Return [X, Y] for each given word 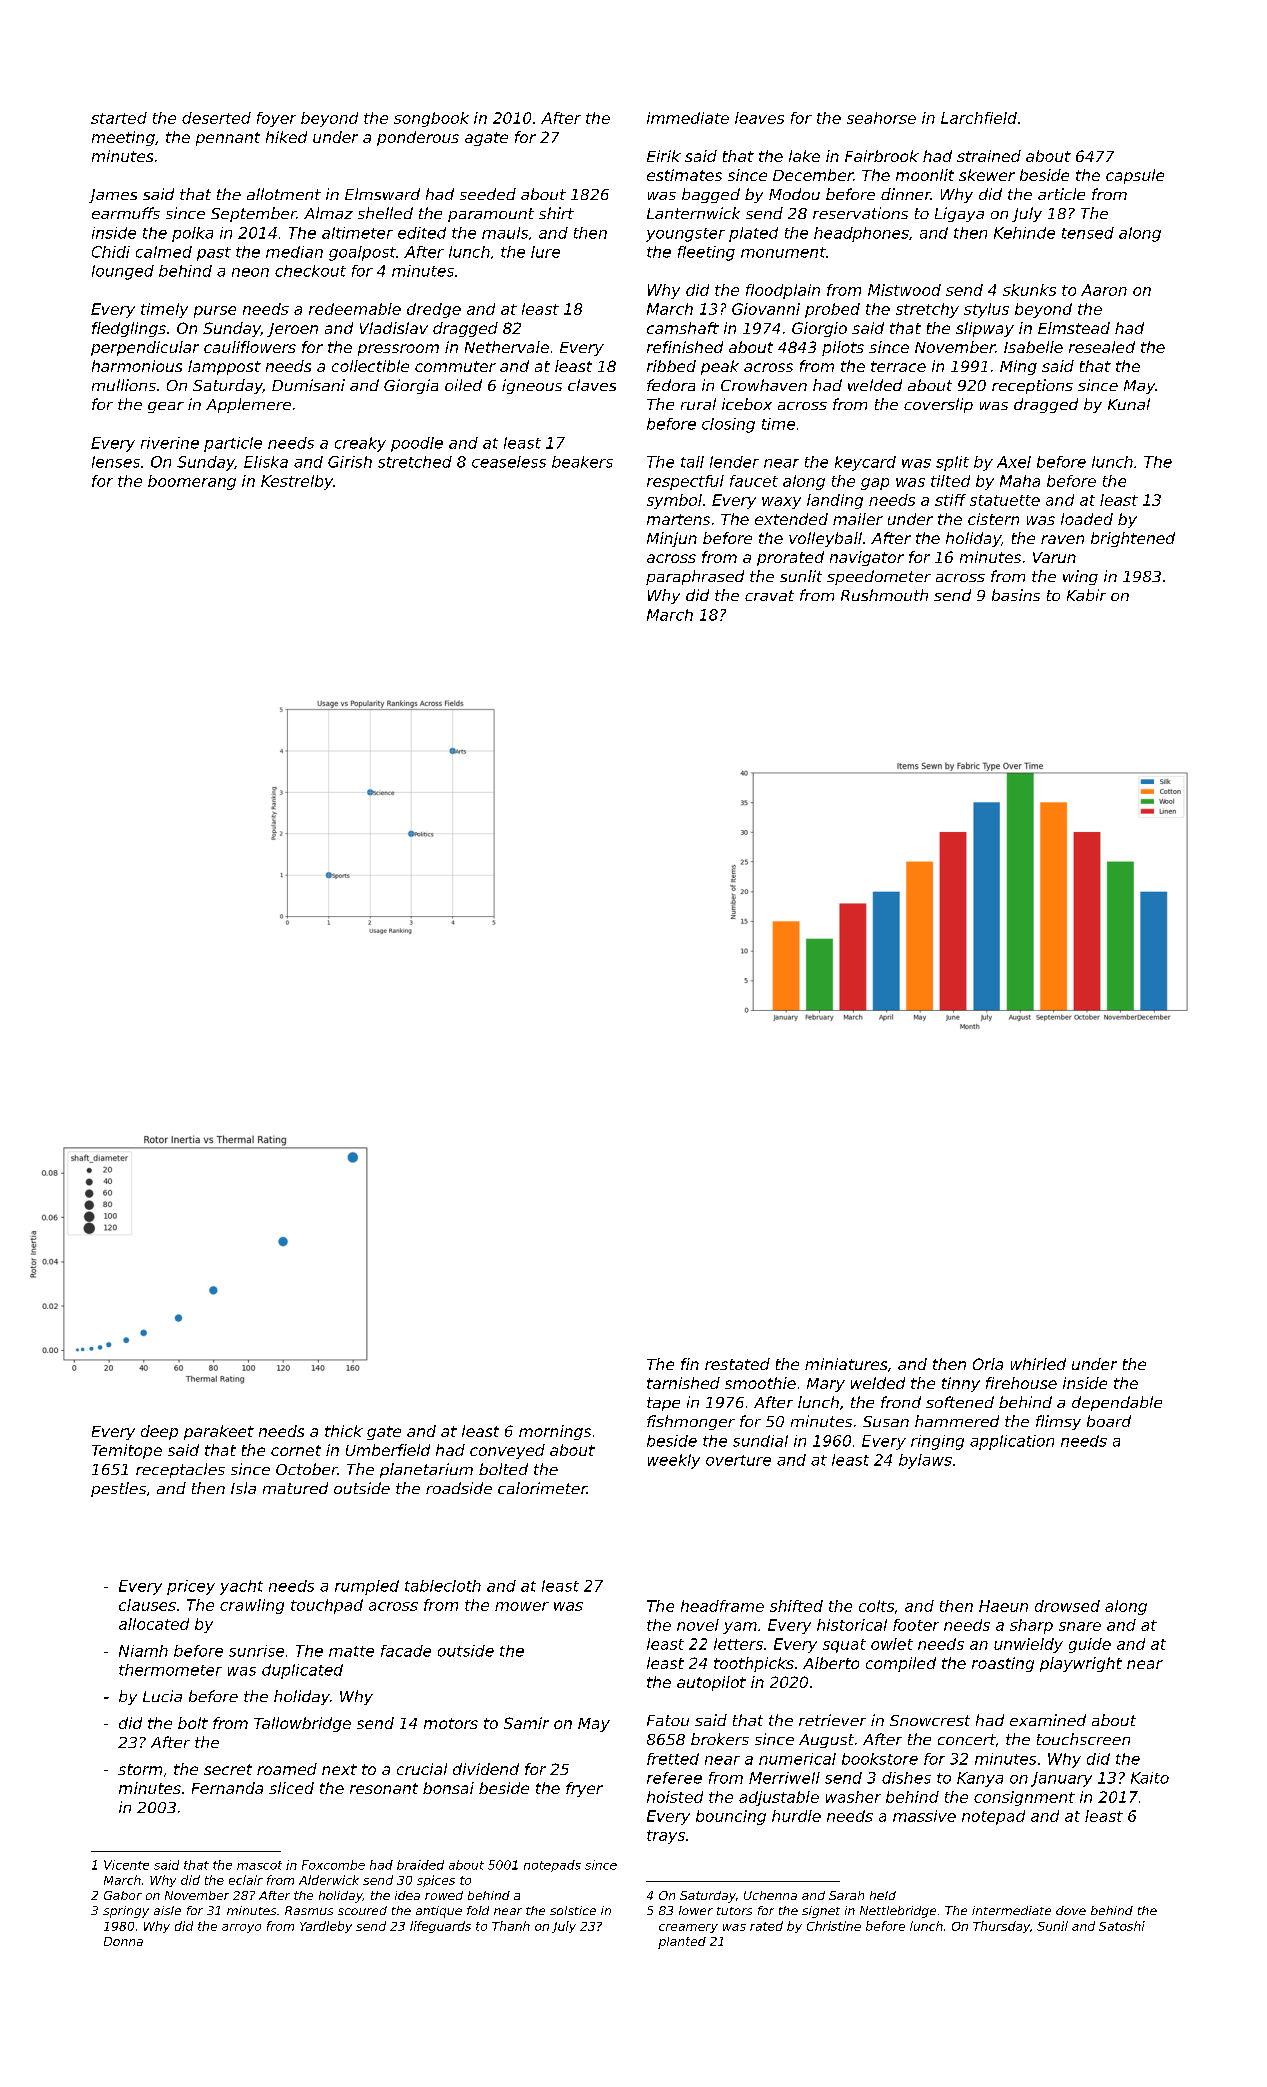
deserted [216, 118]
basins [1016, 595]
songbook [431, 119]
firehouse [1021, 1383]
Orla [988, 1364]
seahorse [881, 118]
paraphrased [695, 577]
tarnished [683, 1383]
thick [344, 1431]
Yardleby [326, 1927]
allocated [154, 1624]
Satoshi [1122, 1926]
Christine [834, 1926]
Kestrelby [297, 482]
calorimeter [542, 1488]
